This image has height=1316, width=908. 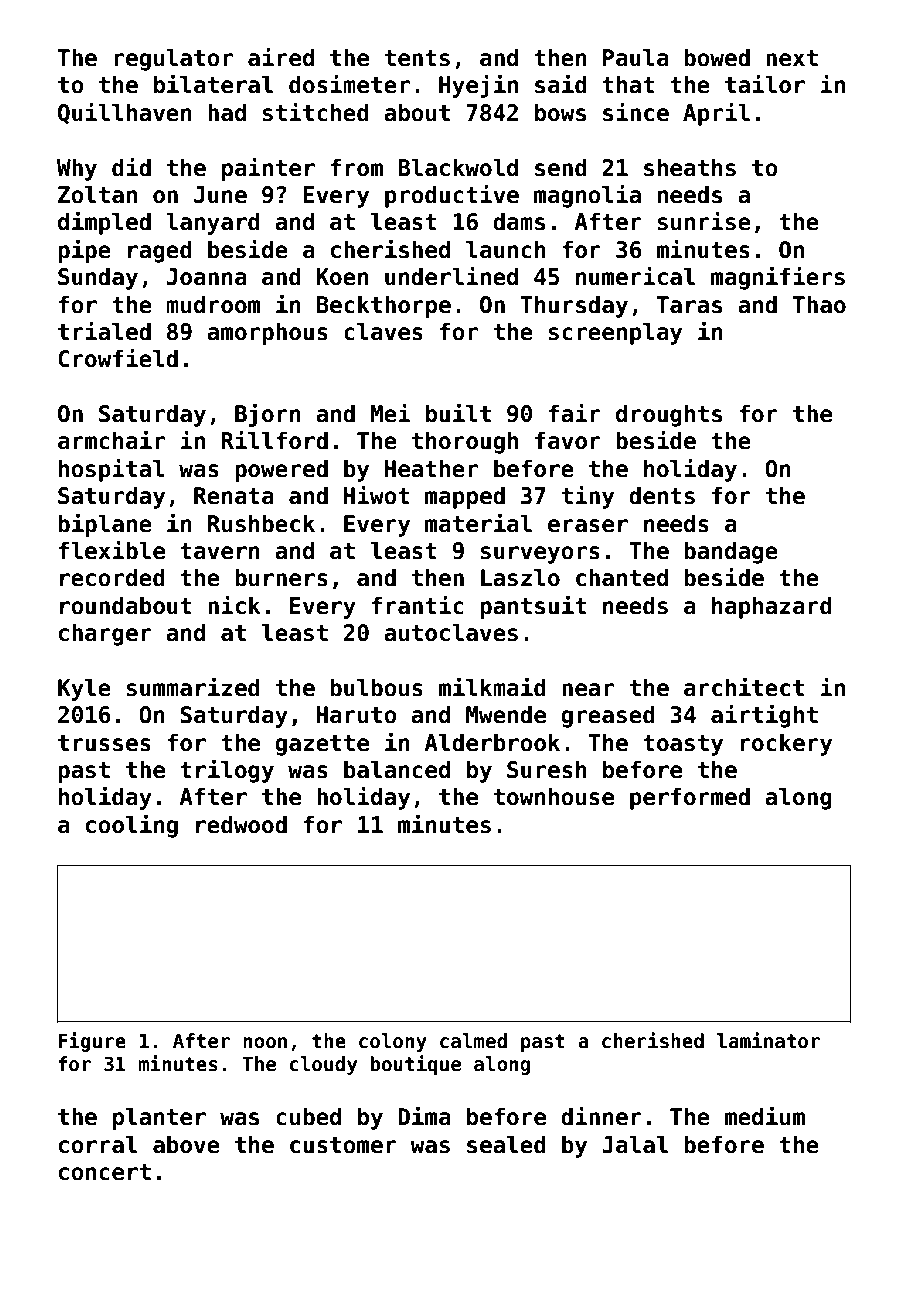 What do you see at coordinates (417, 58) in the image?
I see `tents` at bounding box center [417, 58].
